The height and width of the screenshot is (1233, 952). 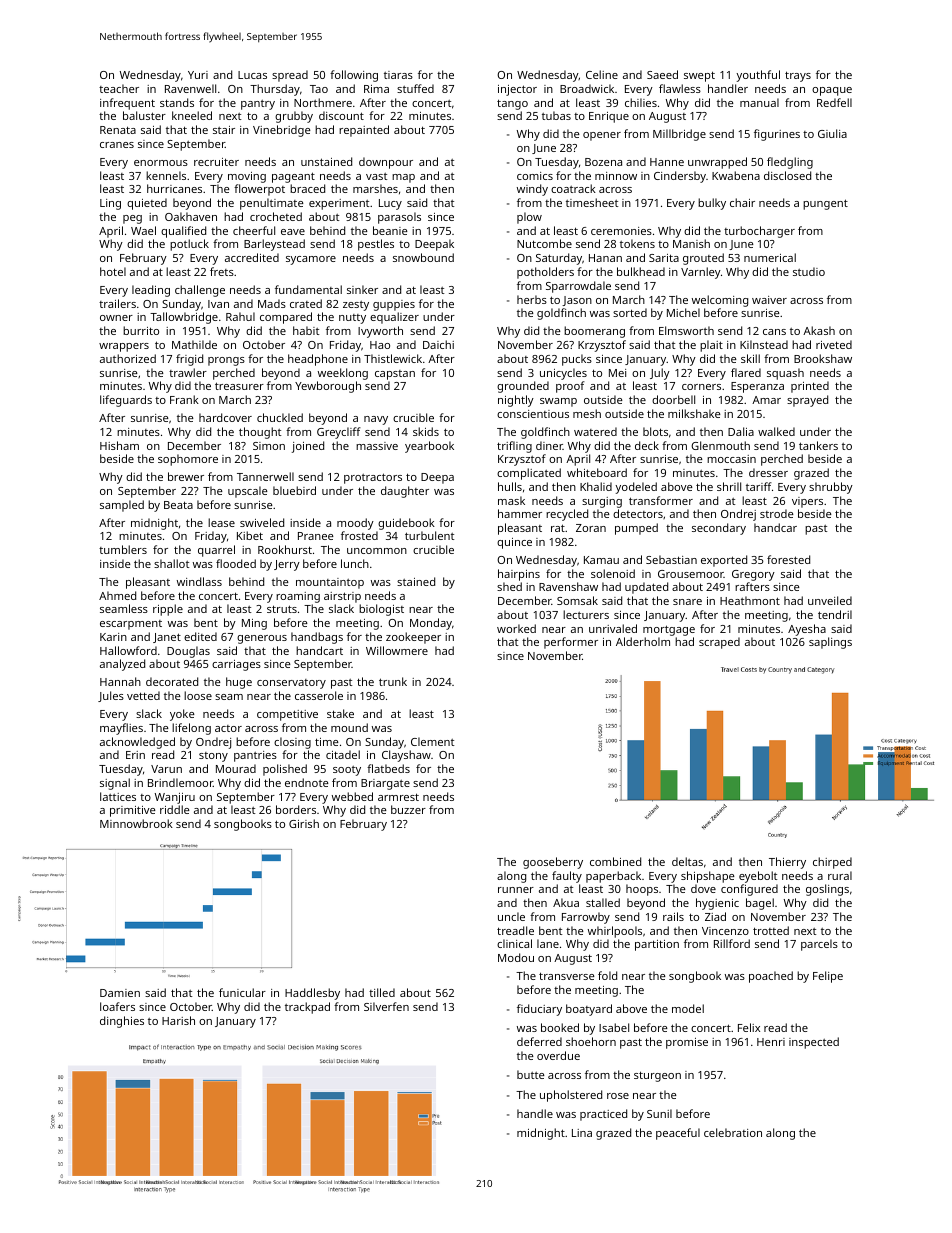 What do you see at coordinates (408, 809) in the screenshot?
I see `buzzer` at bounding box center [408, 809].
